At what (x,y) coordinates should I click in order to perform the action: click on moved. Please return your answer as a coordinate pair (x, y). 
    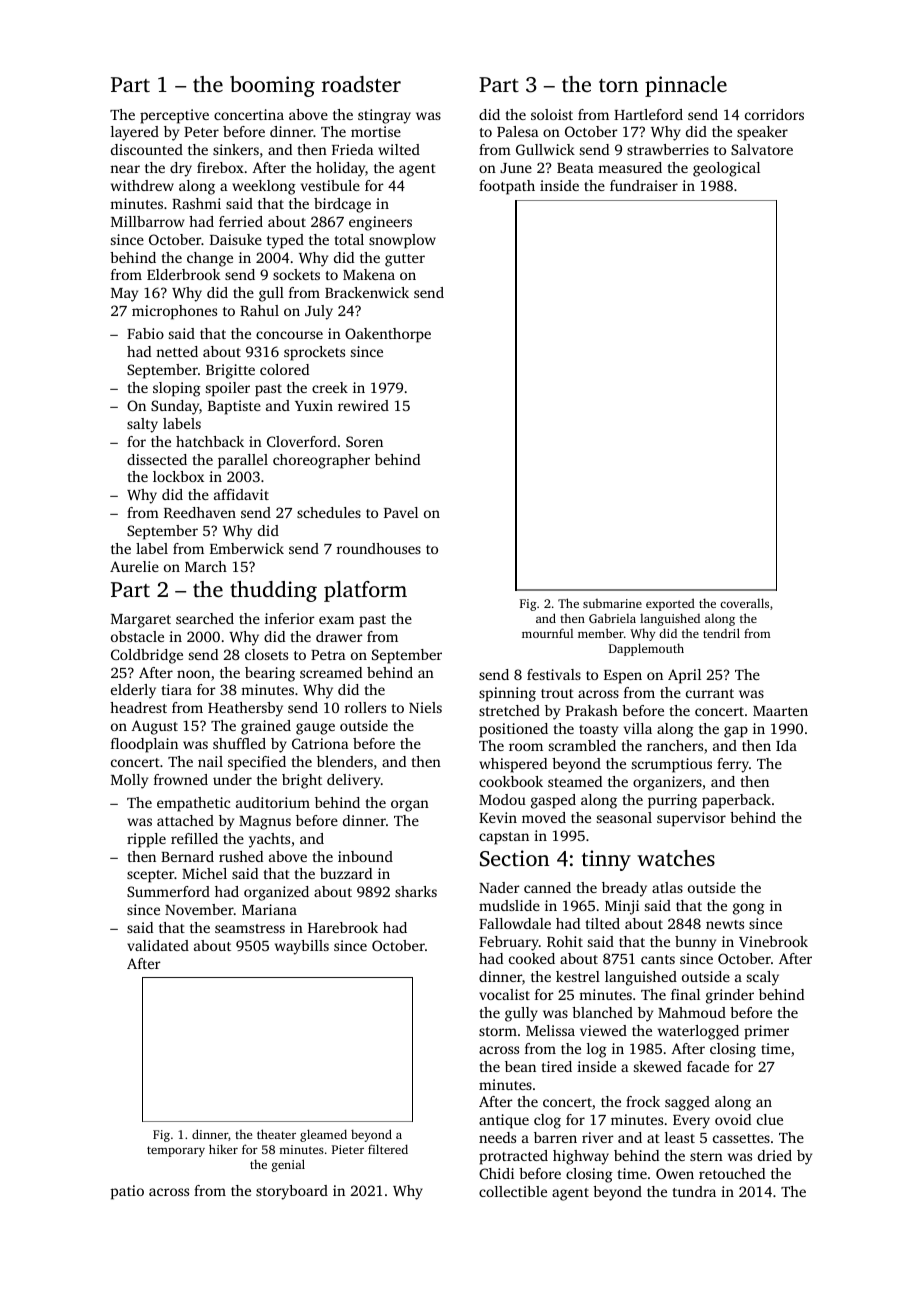
    Looking at the image, I should click on (544, 817).
